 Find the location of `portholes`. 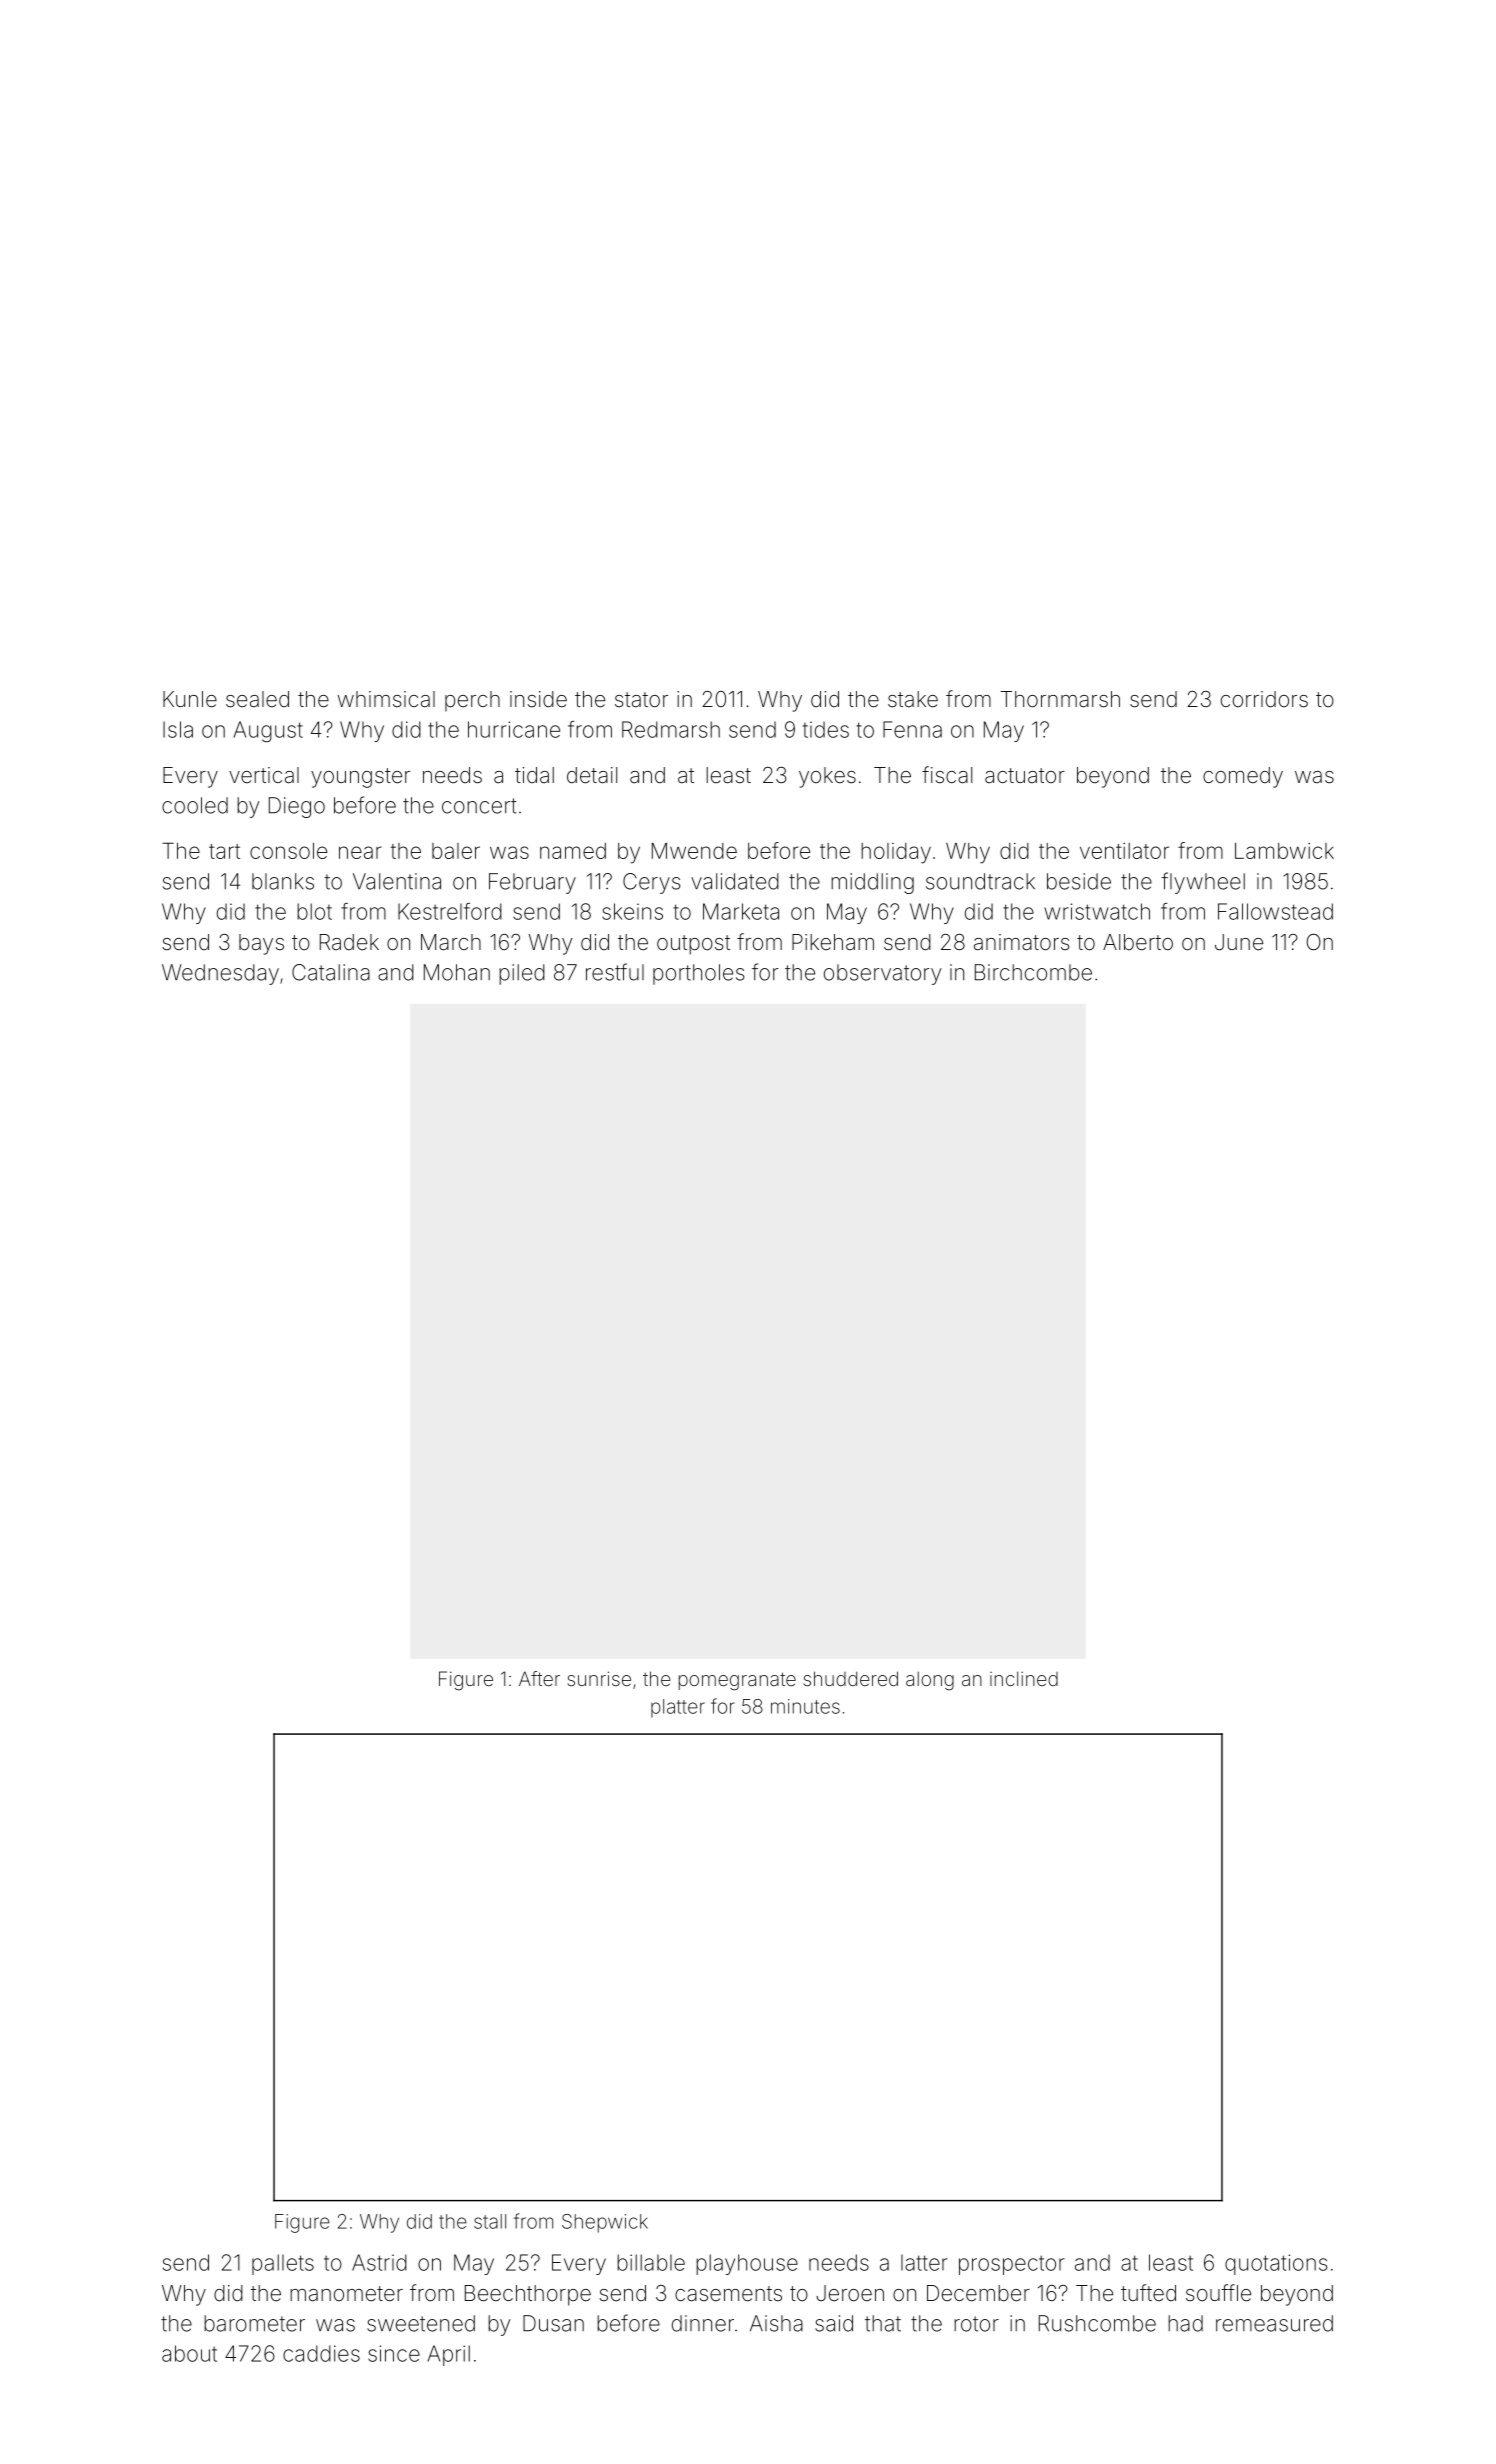

portholes is located at coordinates (698, 974).
